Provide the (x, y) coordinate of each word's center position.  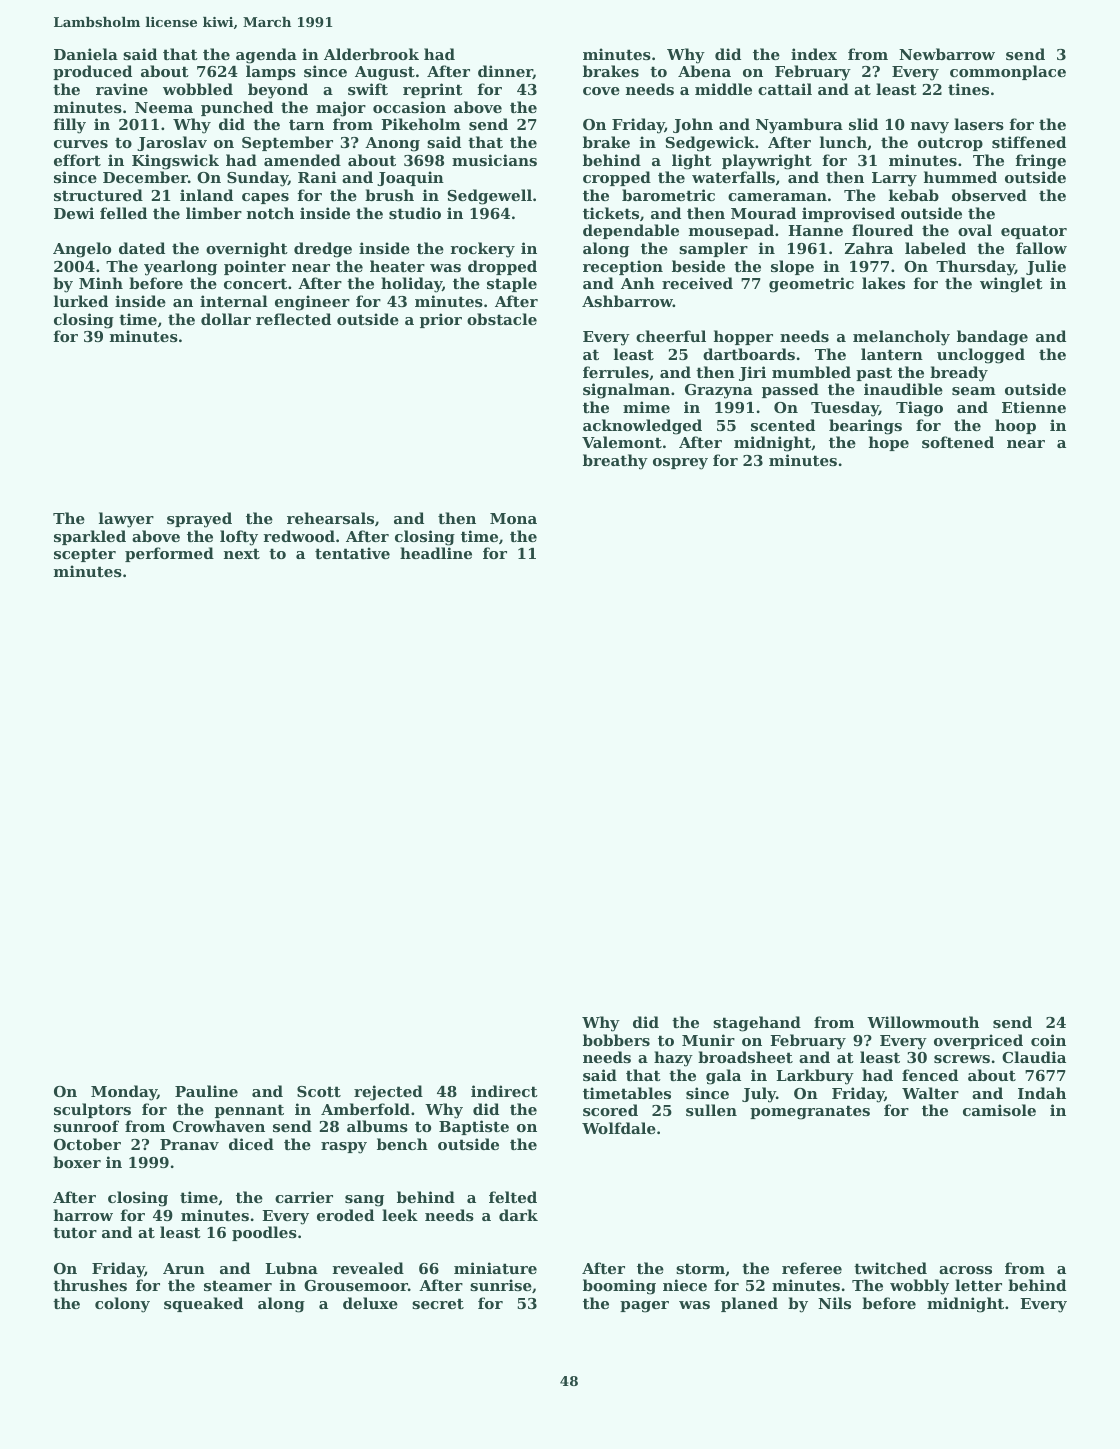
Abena (704, 71)
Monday (124, 1093)
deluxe (370, 1303)
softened (958, 442)
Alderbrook (371, 54)
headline (436, 553)
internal (234, 301)
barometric (668, 195)
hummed (960, 177)
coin (1048, 1040)
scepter (85, 555)
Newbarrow (947, 54)
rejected (388, 1093)
